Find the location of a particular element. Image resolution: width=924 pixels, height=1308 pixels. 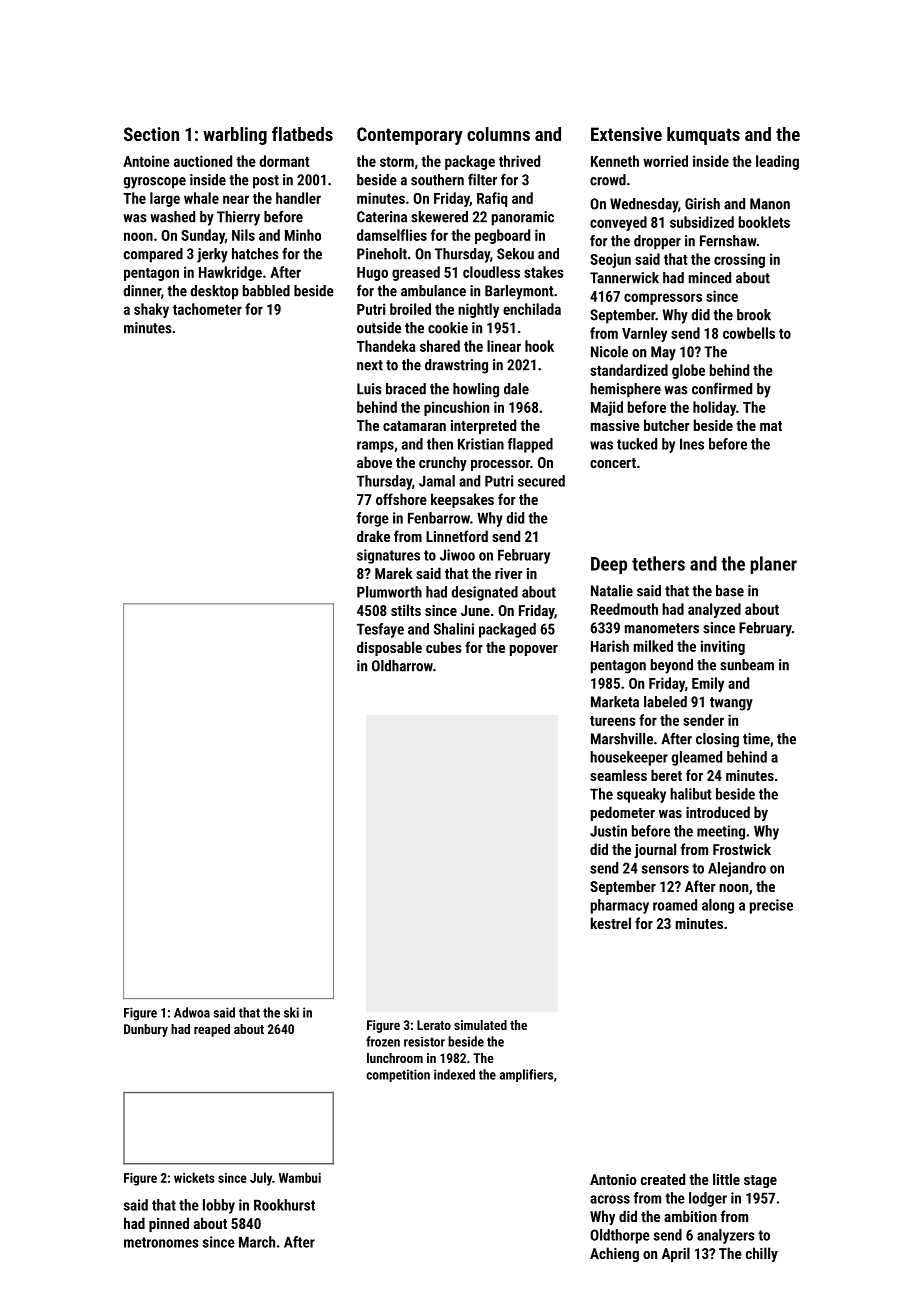

Section is located at coordinates (151, 134).
